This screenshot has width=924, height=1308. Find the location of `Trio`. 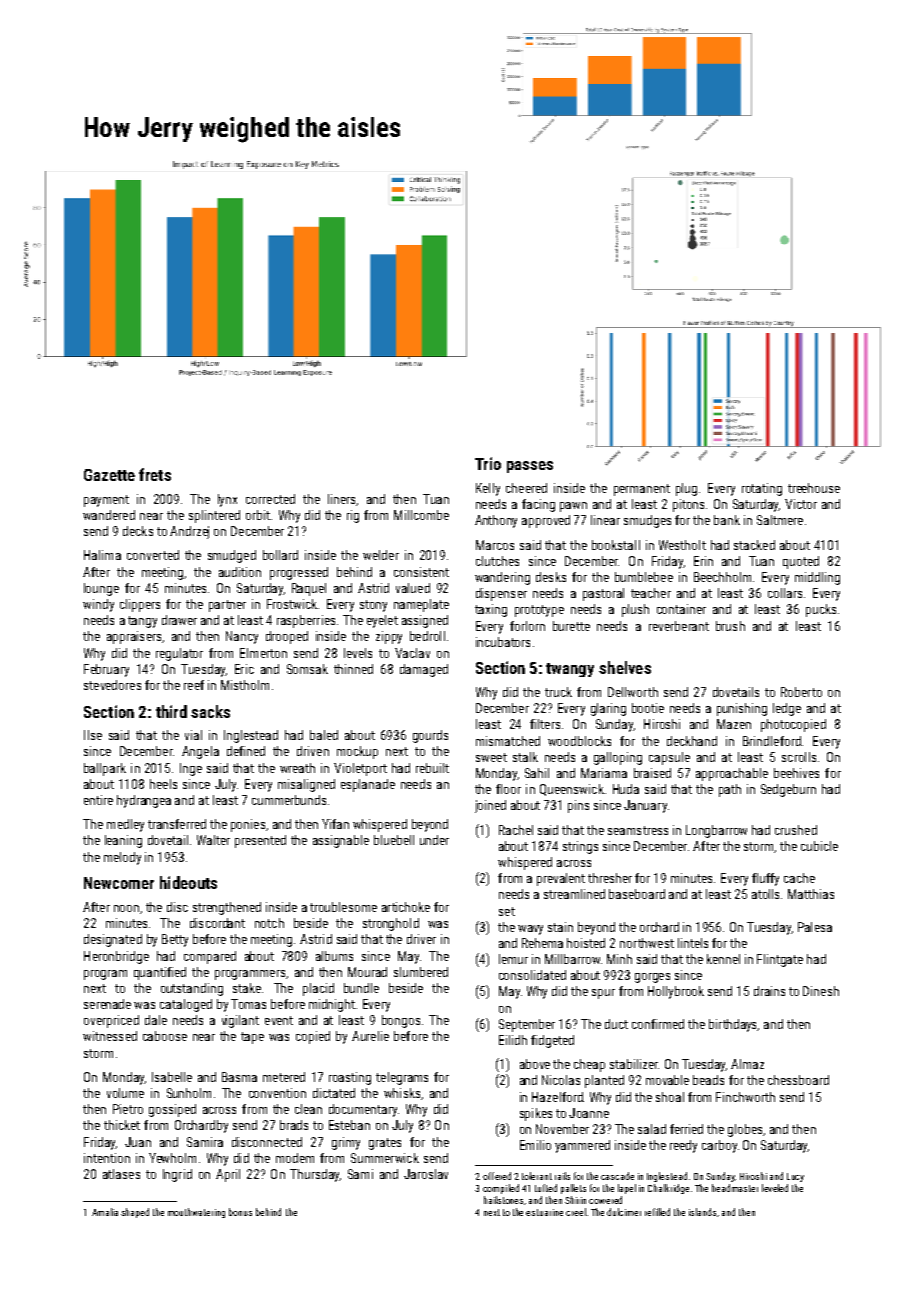

Trio is located at coordinates (488, 463).
